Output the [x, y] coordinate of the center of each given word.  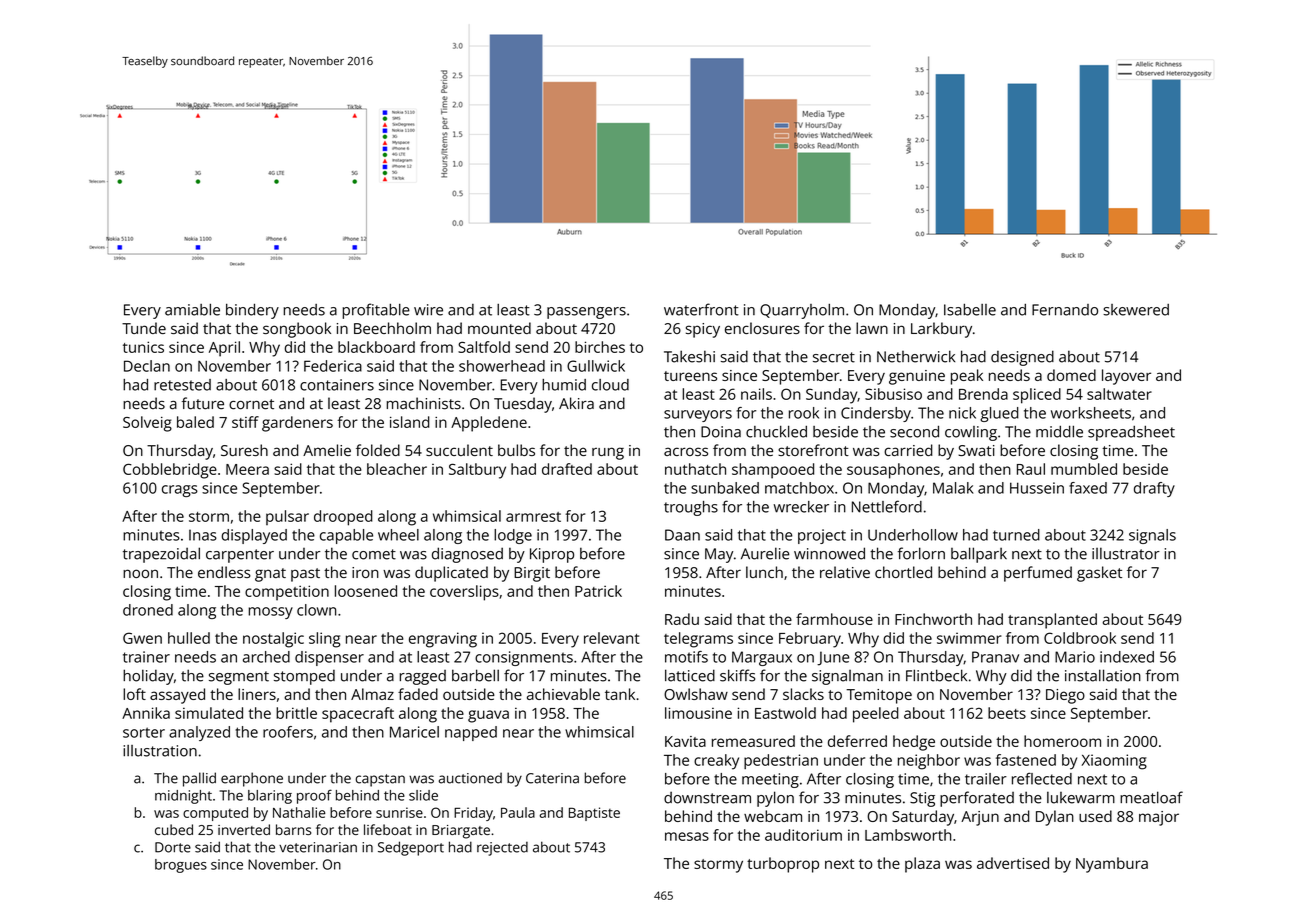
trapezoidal [161, 555]
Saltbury [477, 471]
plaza [922, 865]
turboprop [783, 865]
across [686, 451]
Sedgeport [411, 848]
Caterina [552, 778]
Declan [147, 366]
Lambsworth [908, 835]
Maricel [414, 732]
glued [999, 414]
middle [1059, 432]
